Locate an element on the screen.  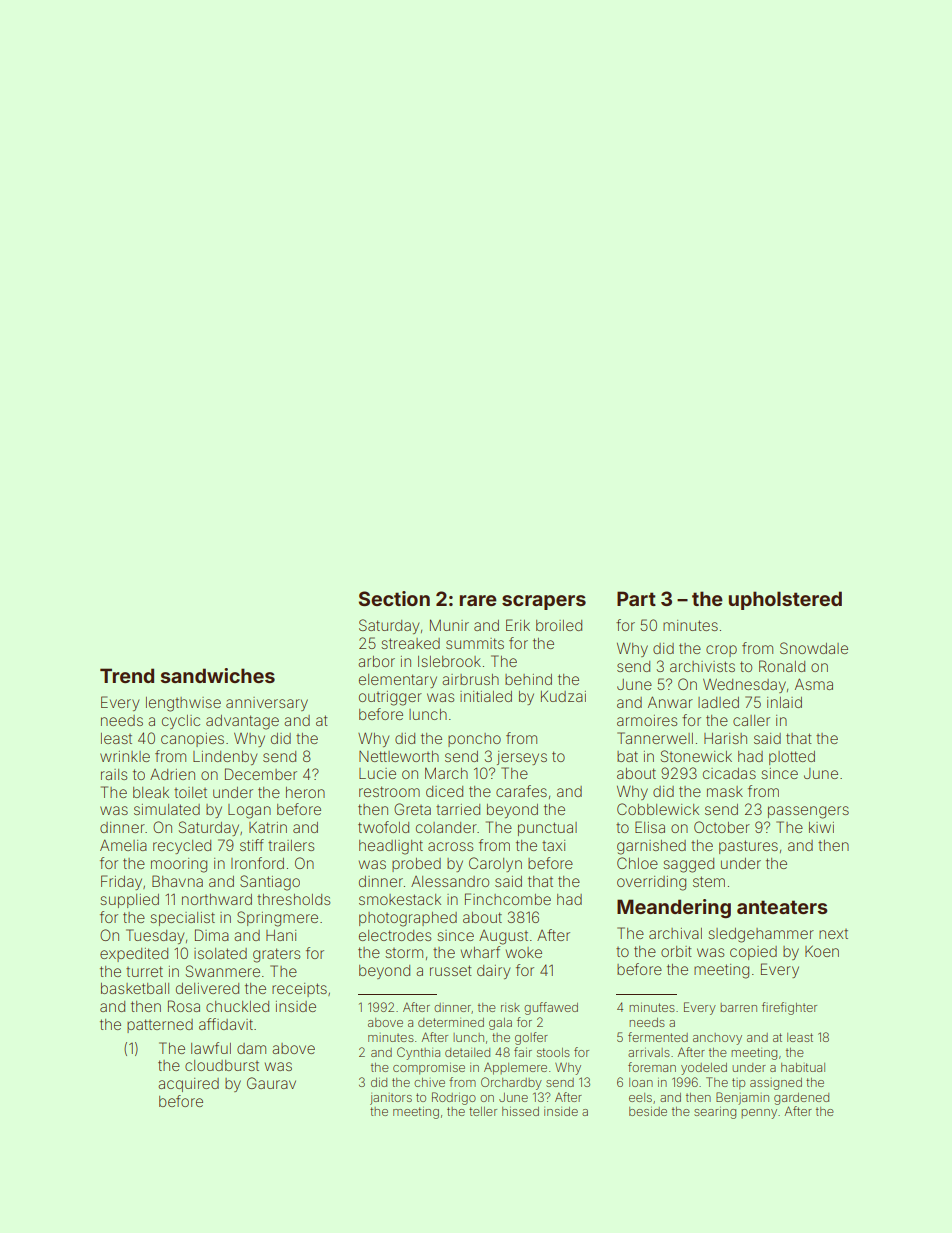
hissed is located at coordinates (520, 1111).
